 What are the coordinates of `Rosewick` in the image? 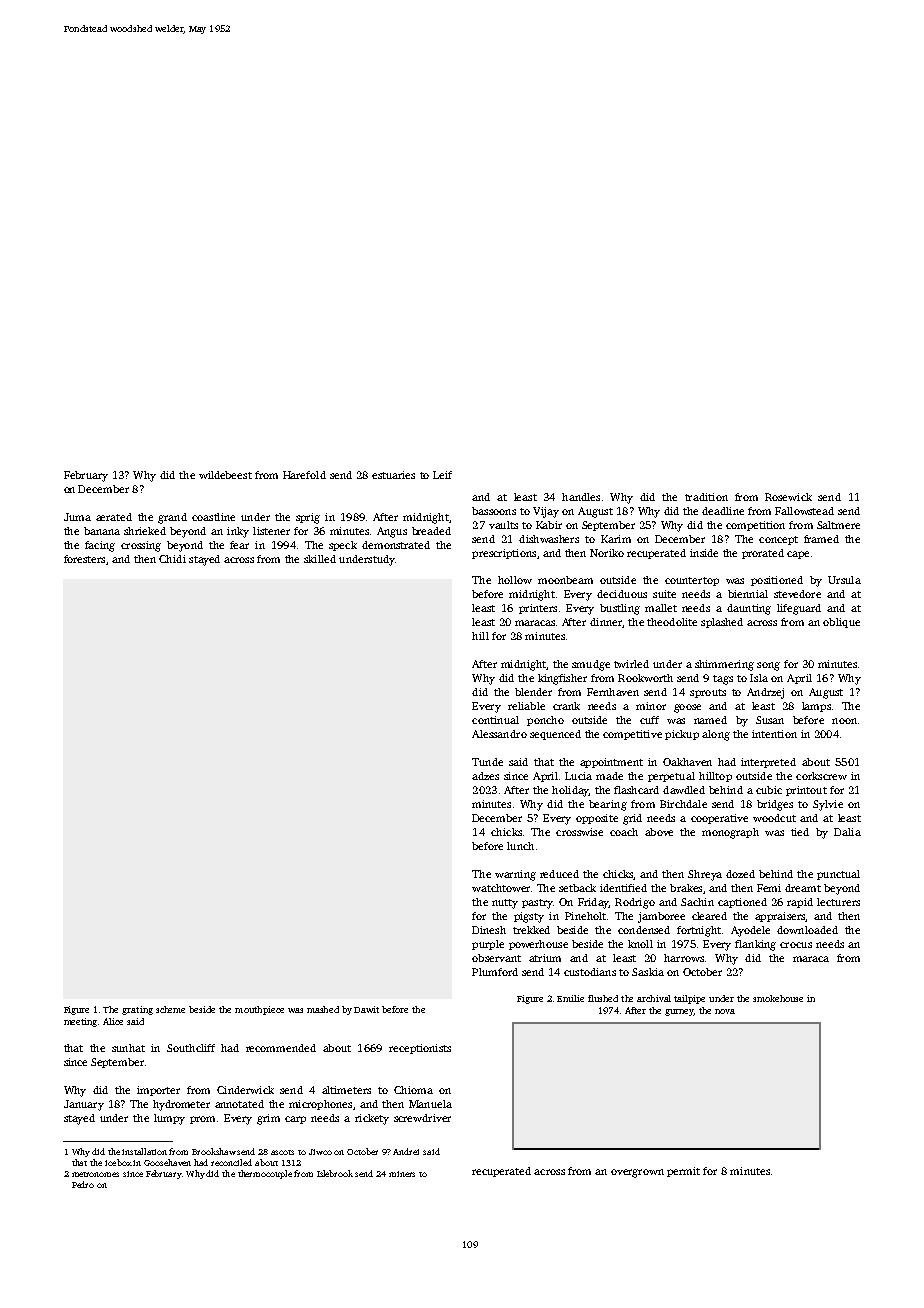 It's located at (788, 497).
